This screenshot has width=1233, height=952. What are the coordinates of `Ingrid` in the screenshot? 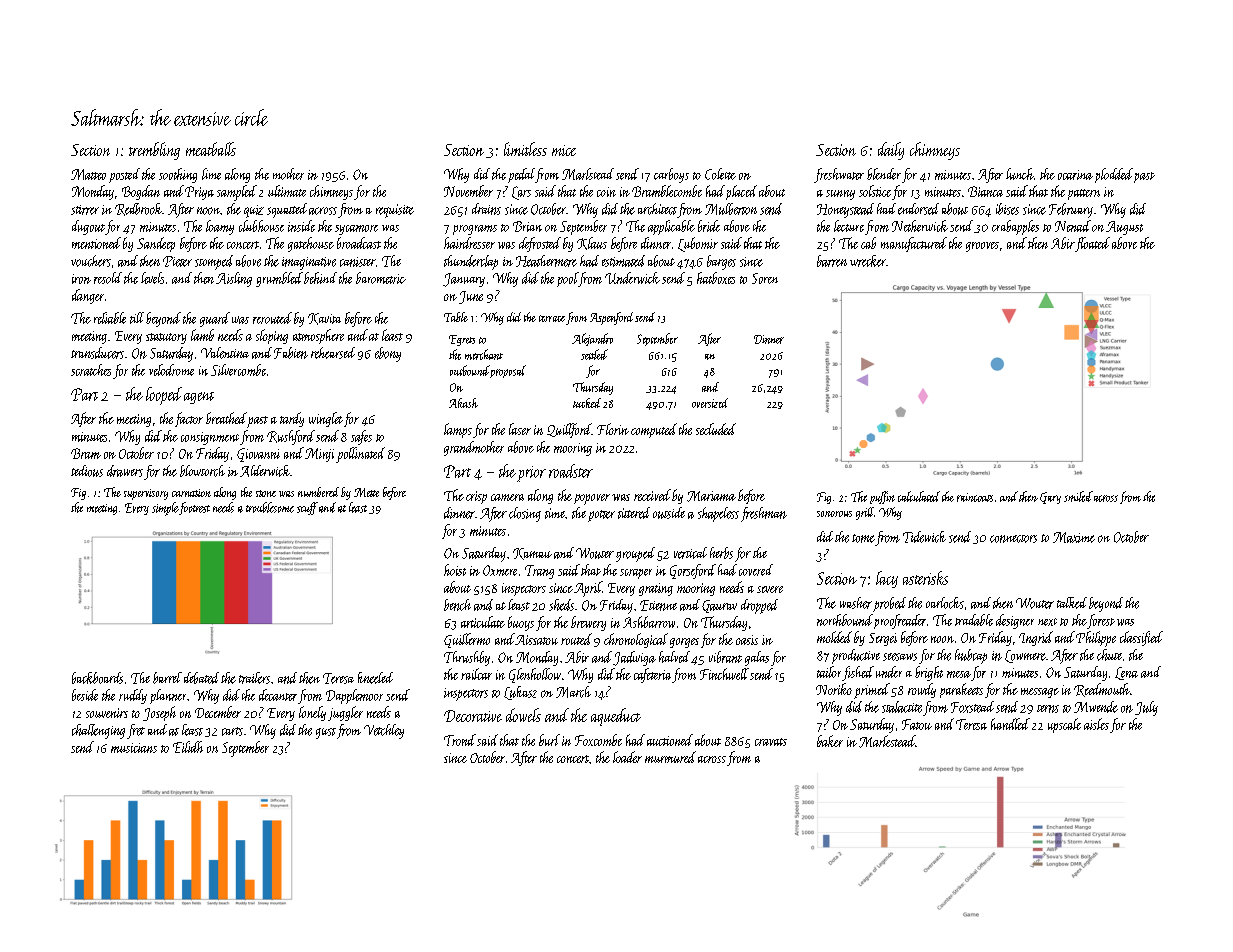 It's located at (1036, 638).
